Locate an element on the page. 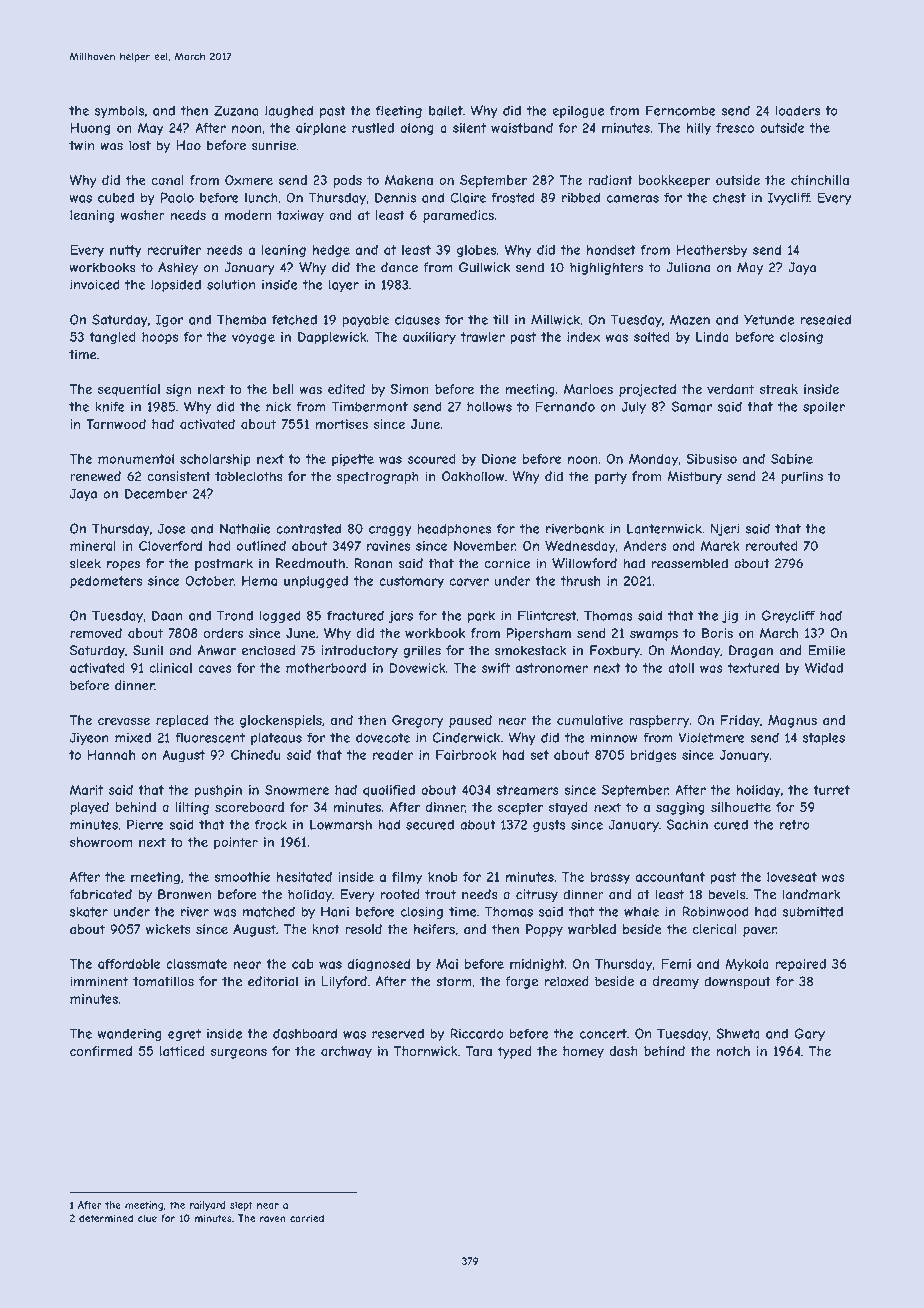  archway is located at coordinates (346, 1052).
